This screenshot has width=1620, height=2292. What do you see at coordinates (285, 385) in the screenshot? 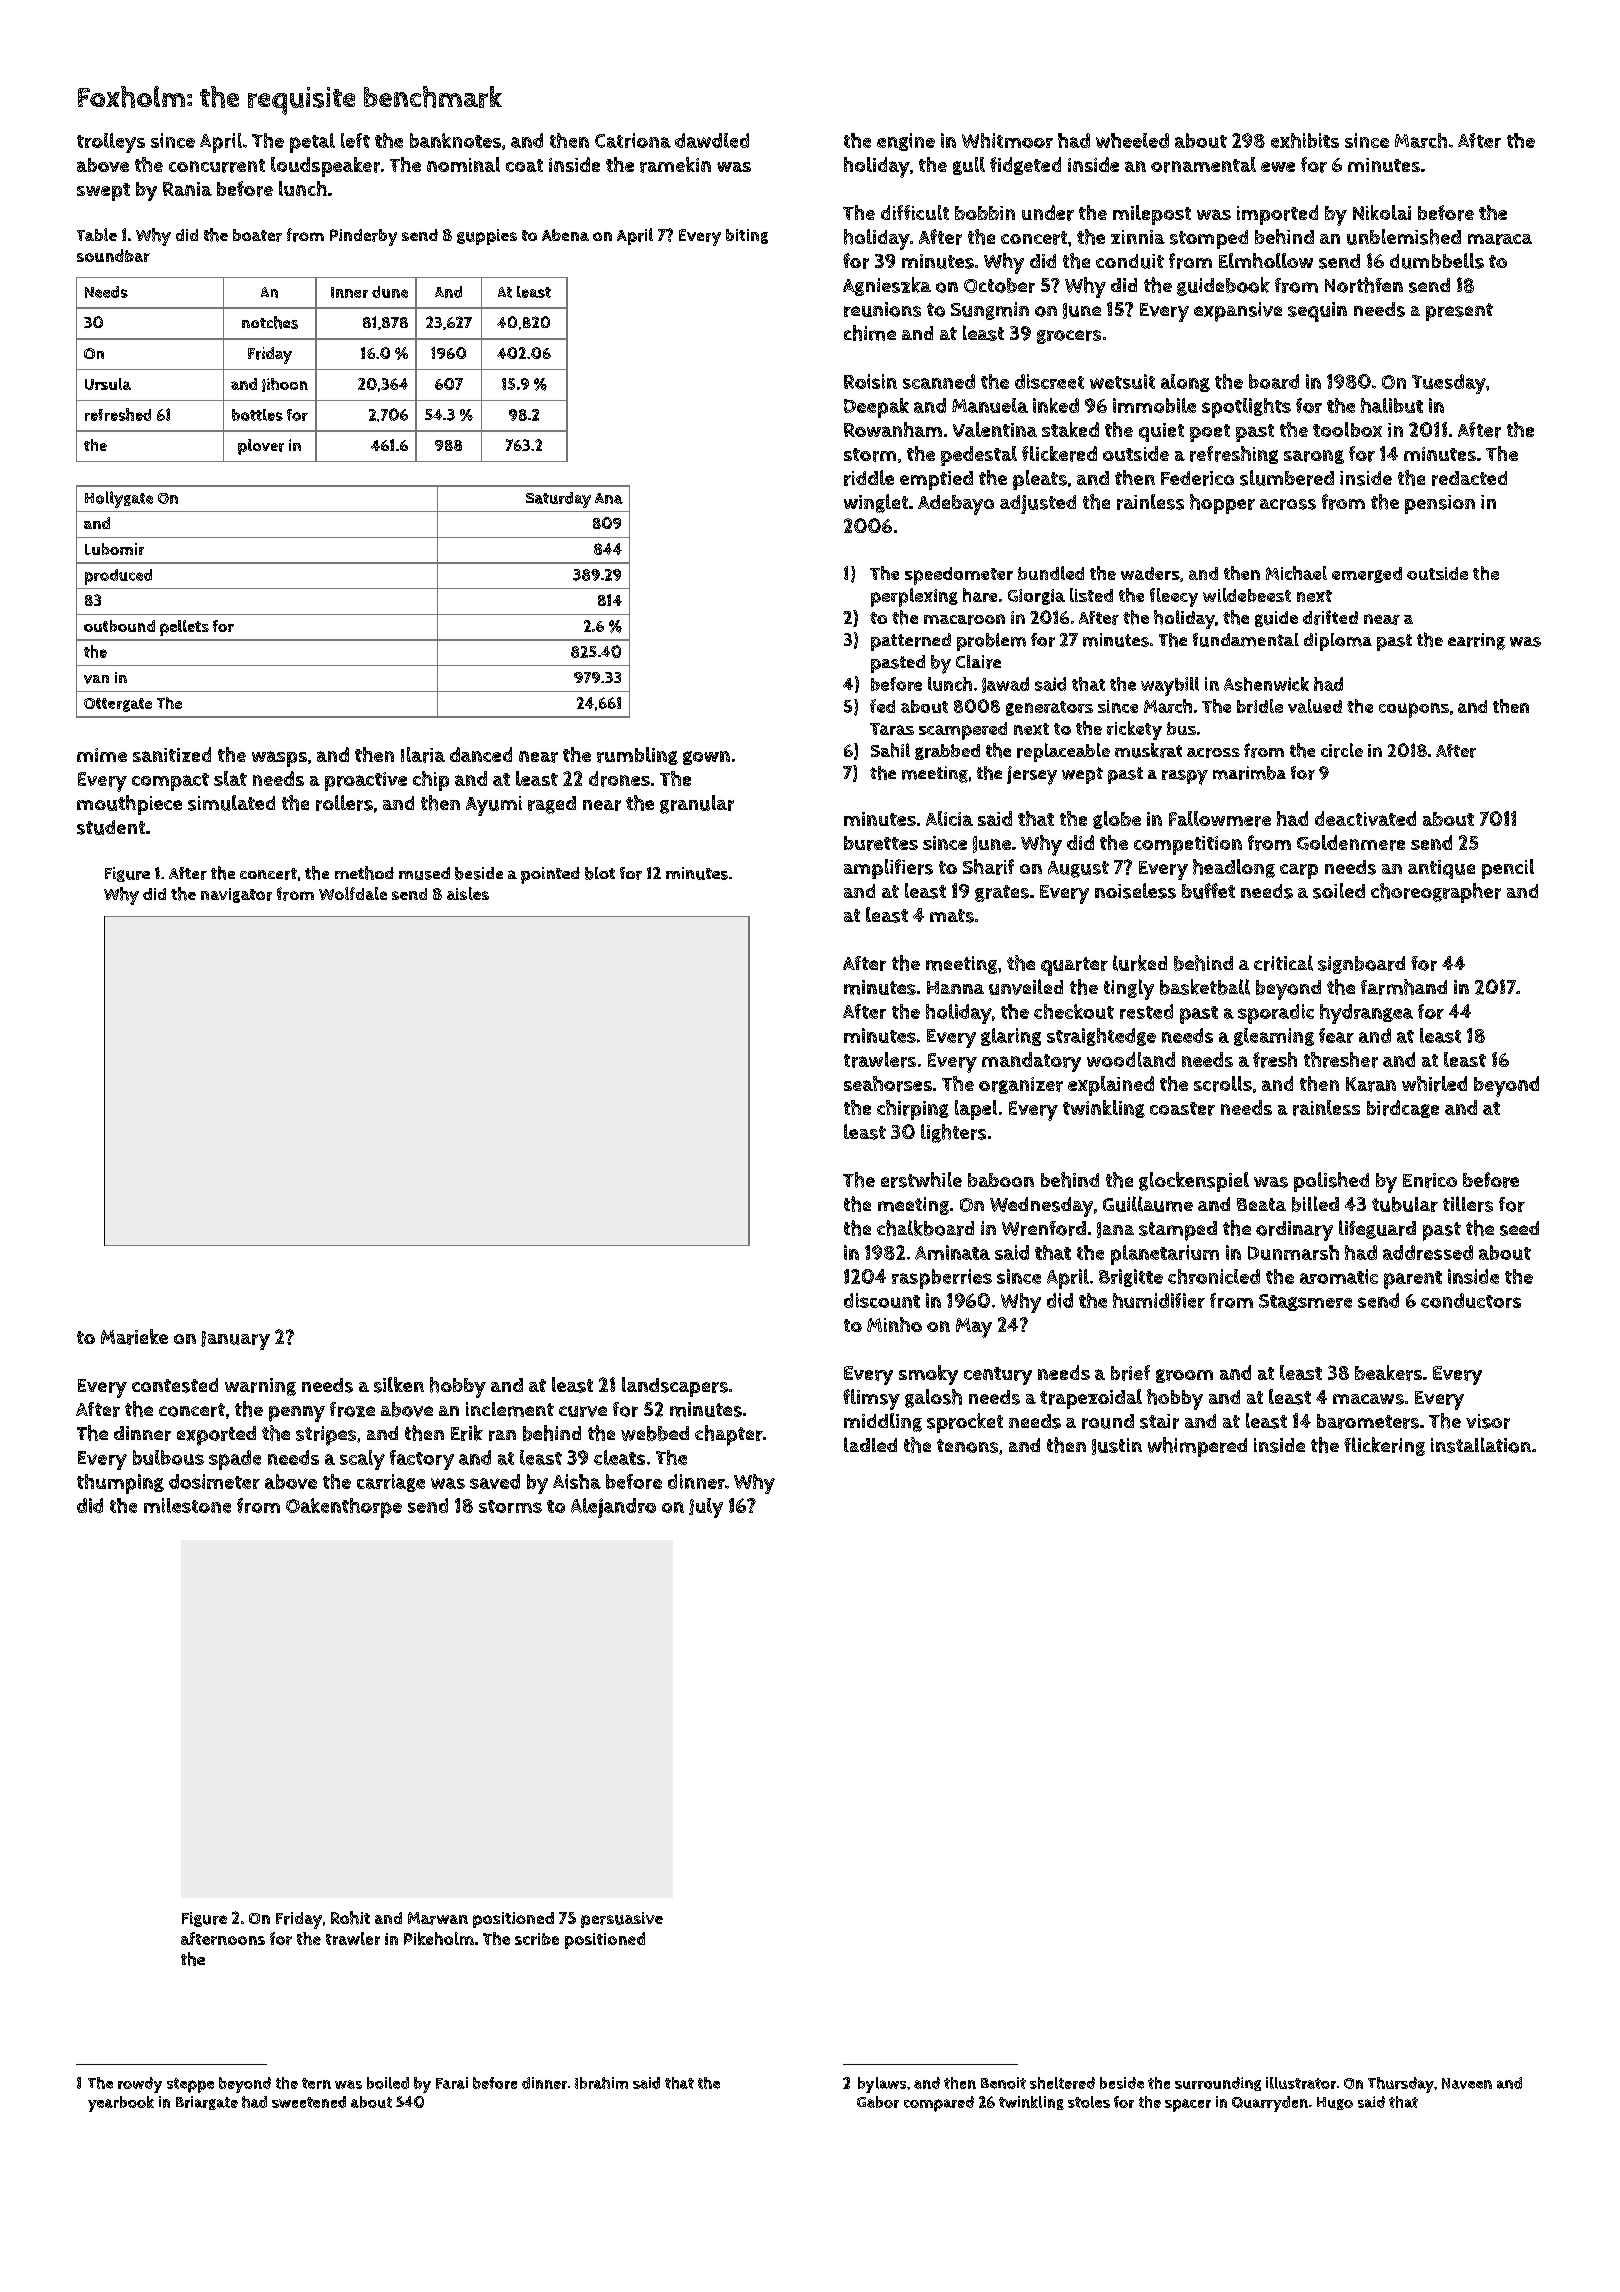
I see `Jihoon` at bounding box center [285, 385].
